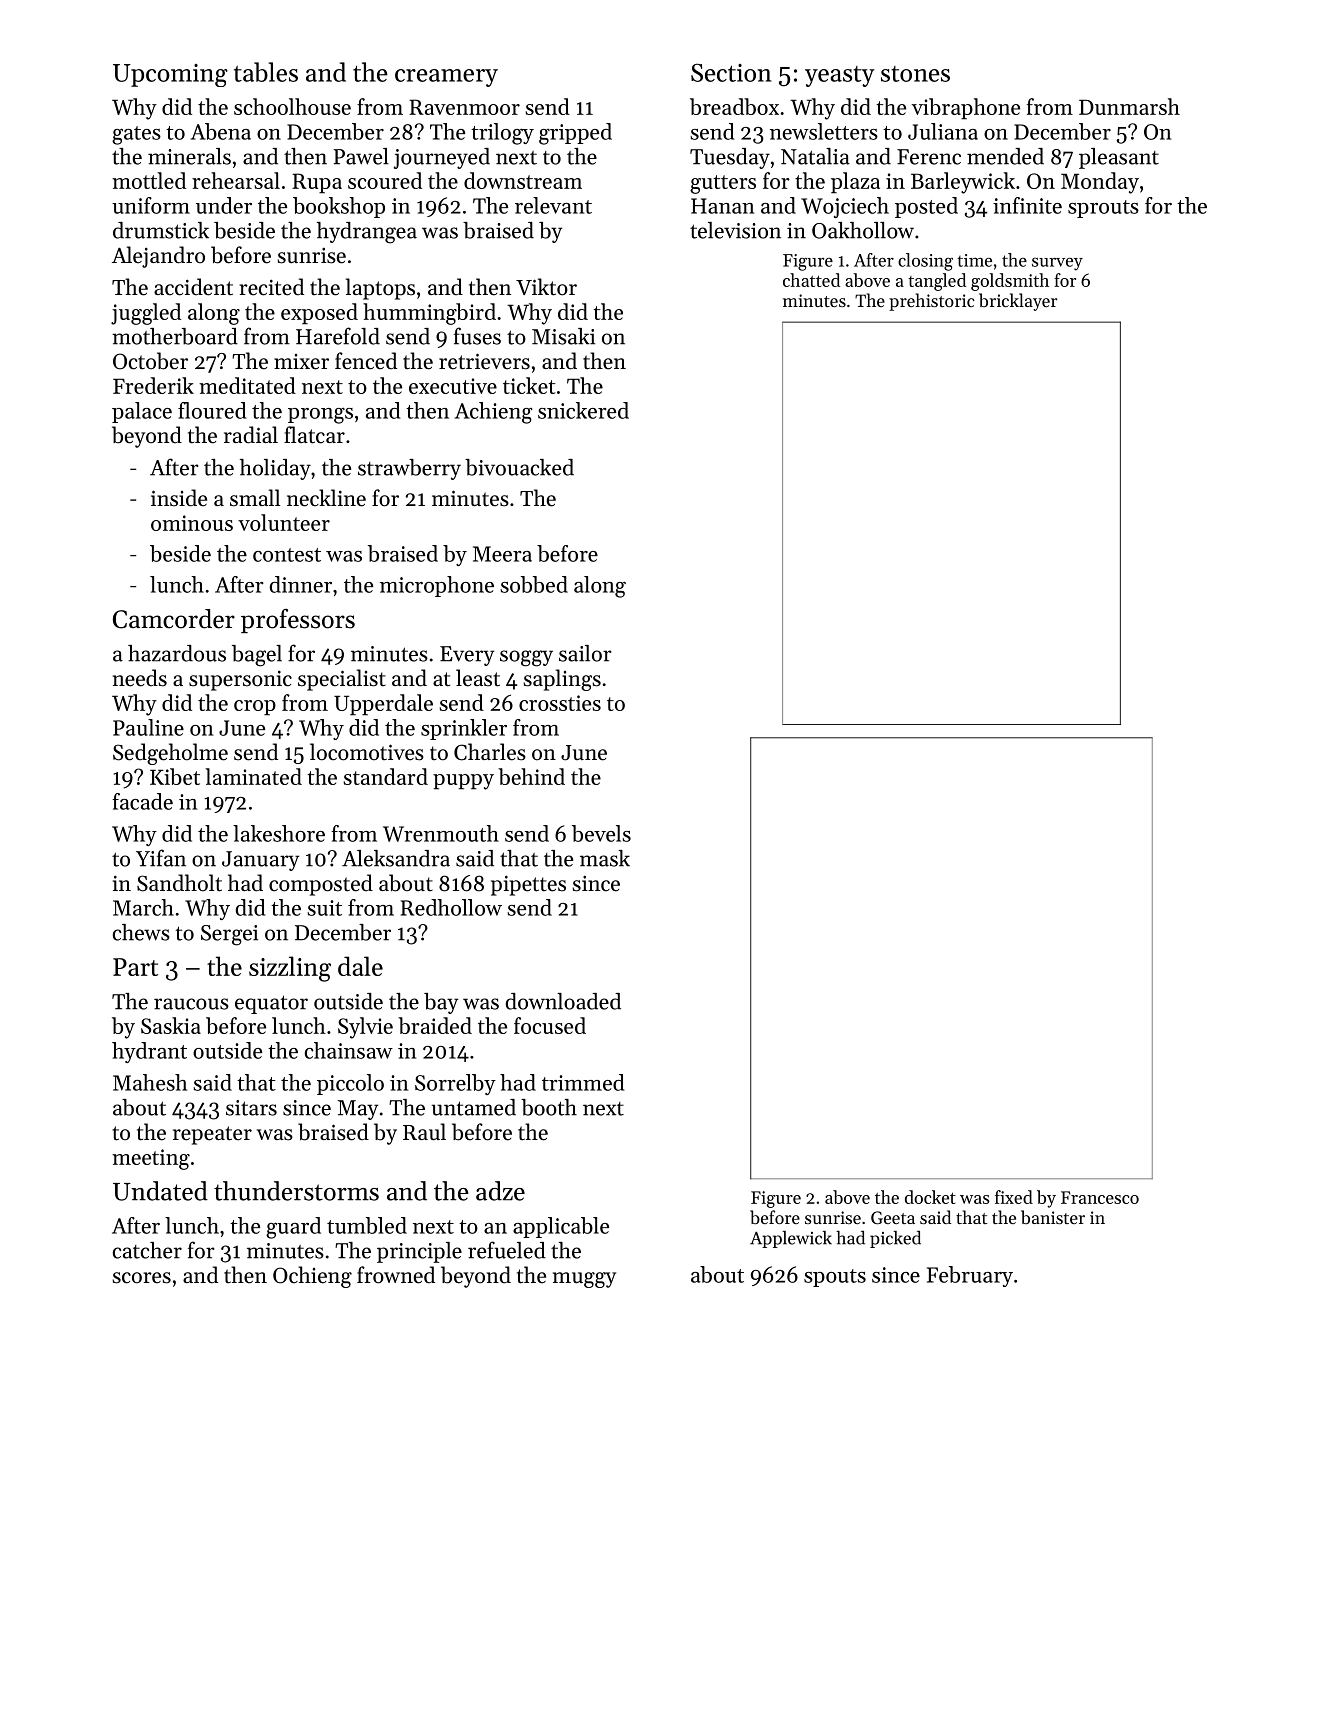 This page has height=1715, width=1325. Describe the element at coordinates (974, 260) in the page. I see `time` at that location.
